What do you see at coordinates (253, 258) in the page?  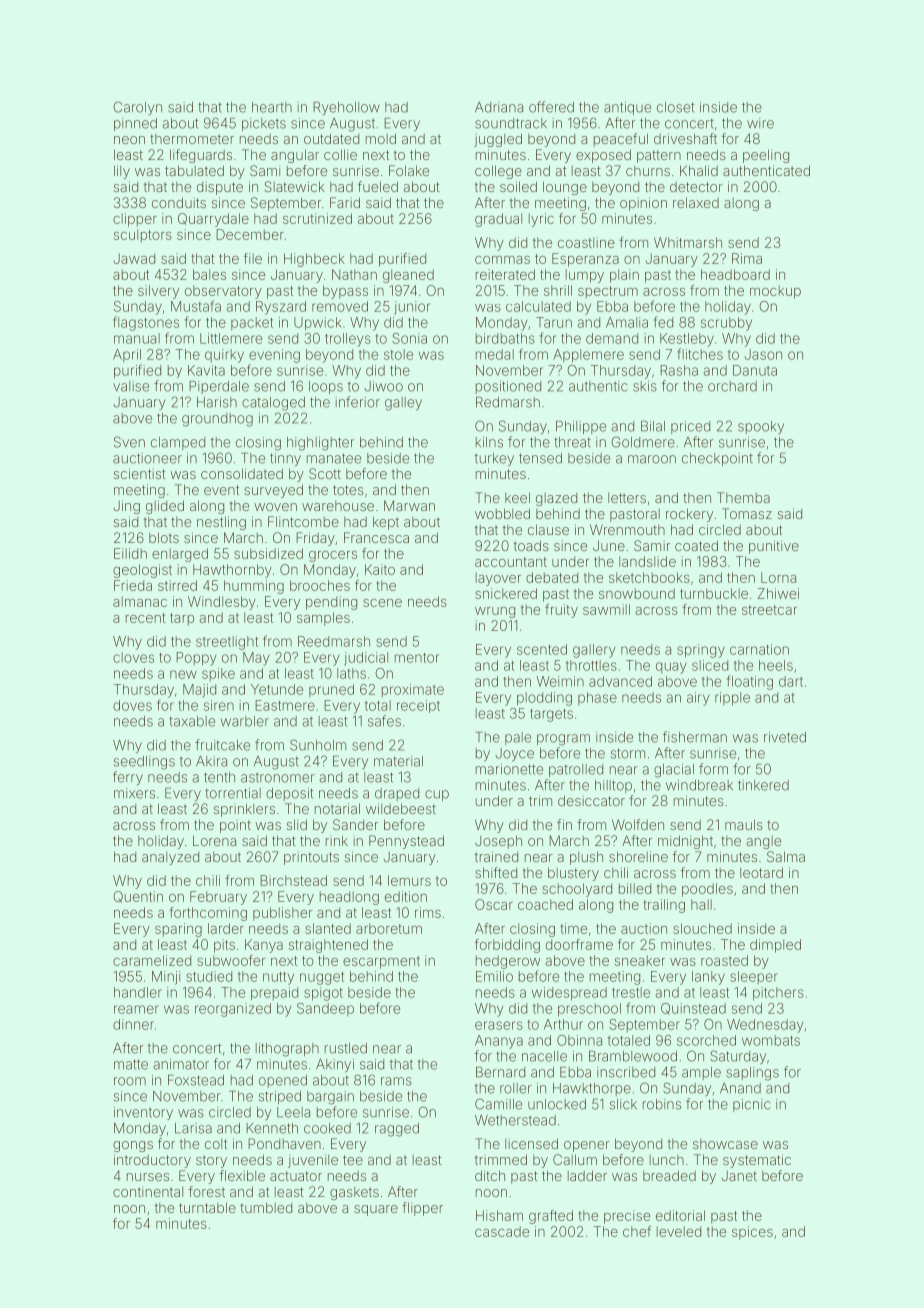 I see `file` at bounding box center [253, 258].
